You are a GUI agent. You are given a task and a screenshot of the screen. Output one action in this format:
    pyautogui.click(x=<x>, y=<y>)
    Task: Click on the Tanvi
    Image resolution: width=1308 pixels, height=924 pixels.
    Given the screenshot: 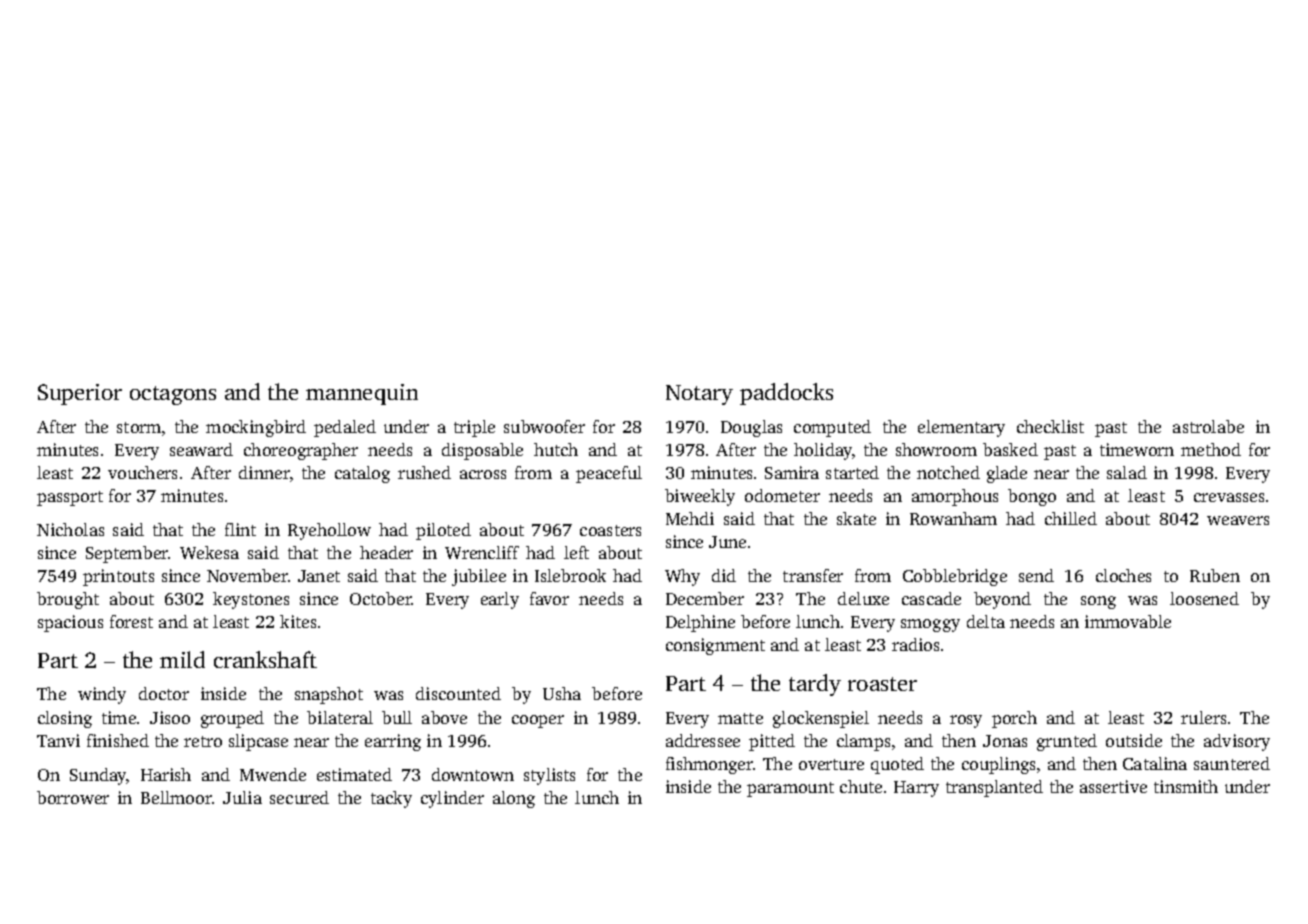 What is the action you would take?
    pyautogui.click(x=58, y=740)
